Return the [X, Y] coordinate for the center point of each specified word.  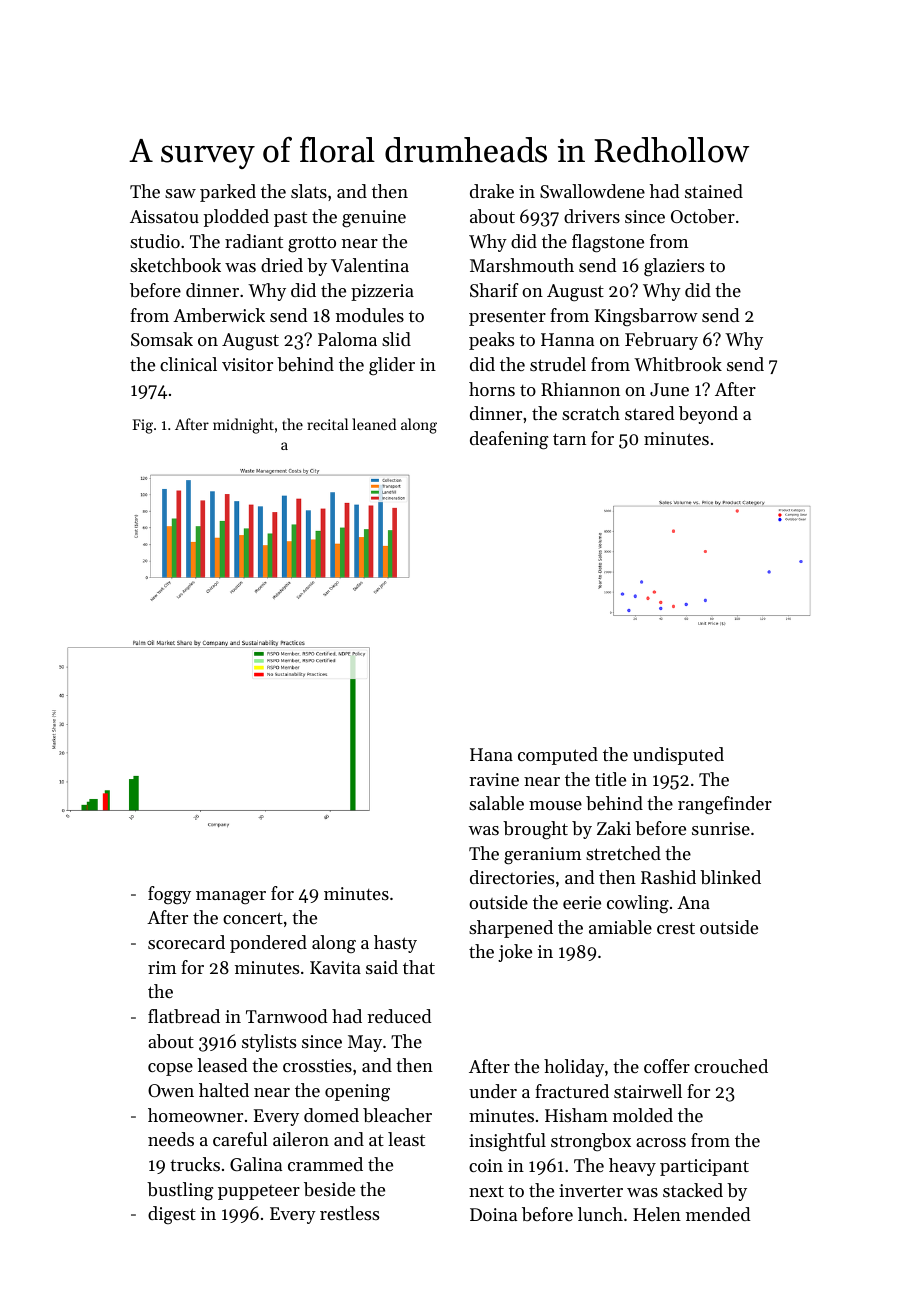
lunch [600, 1214]
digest [172, 1215]
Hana [491, 754]
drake [492, 191]
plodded [236, 218]
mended [718, 1214]
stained [714, 191]
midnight [243, 426]
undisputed [678, 756]
